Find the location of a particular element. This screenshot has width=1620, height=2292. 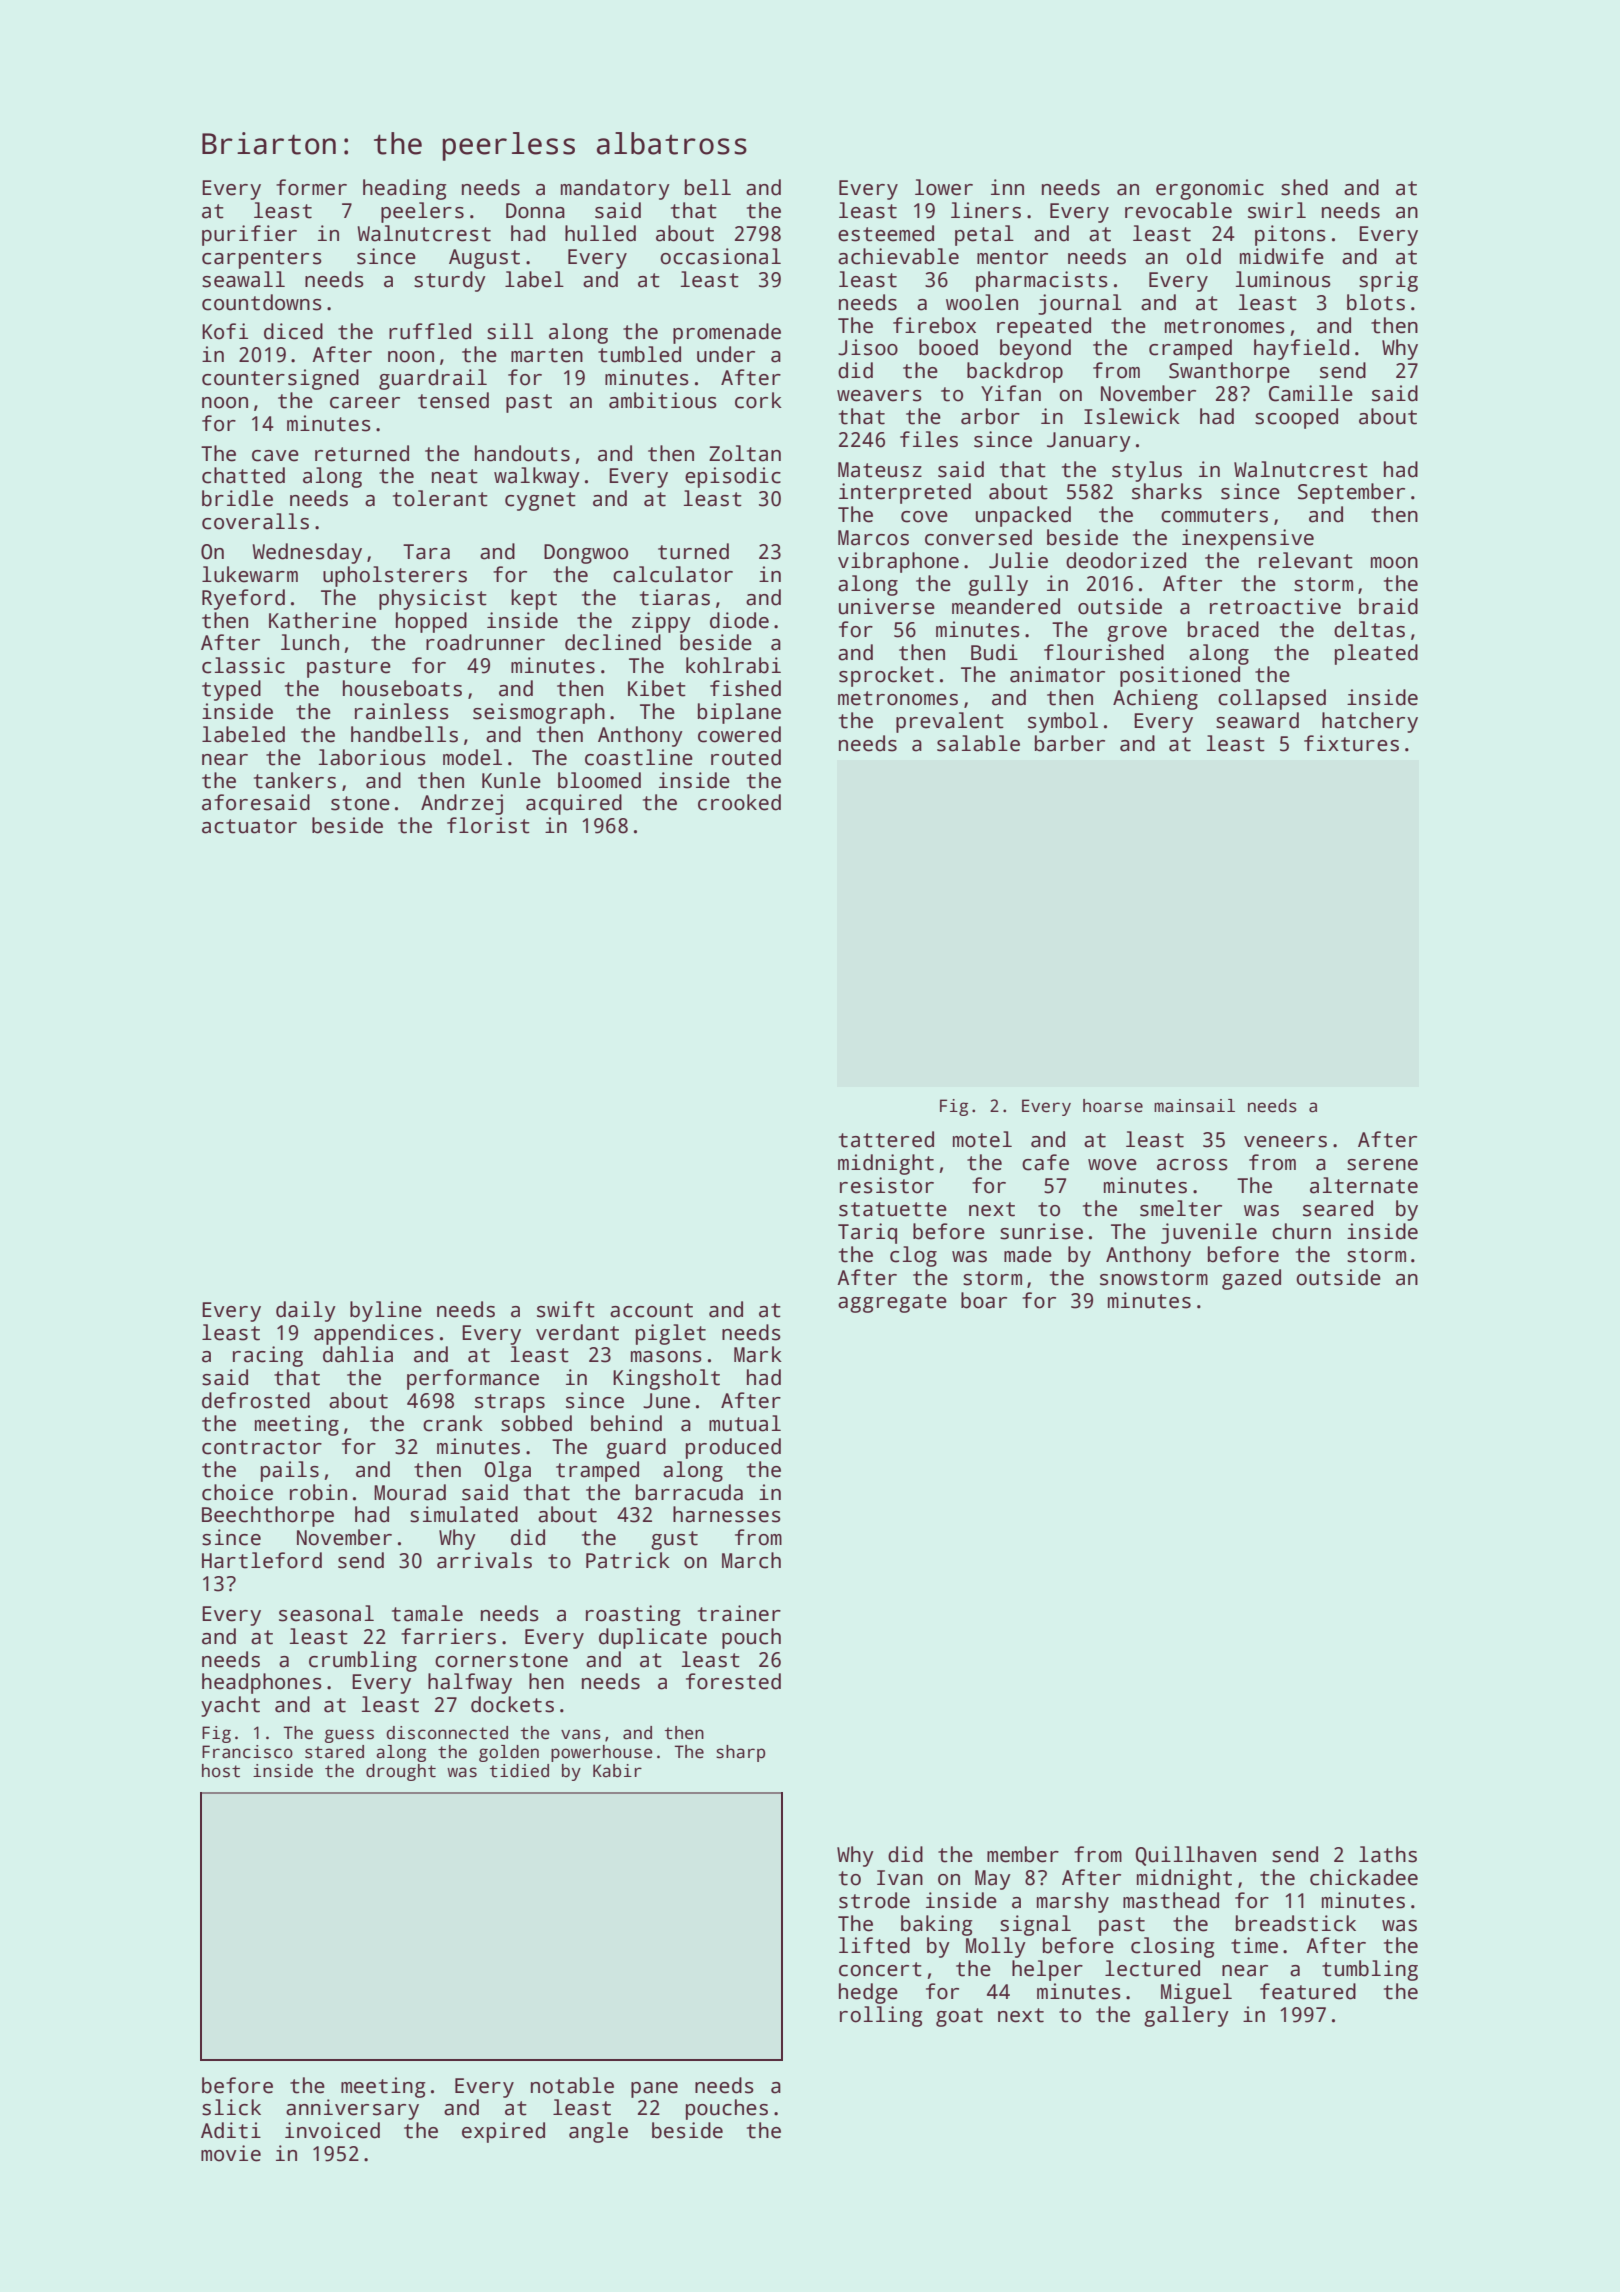

movie is located at coordinates (231, 2153).
